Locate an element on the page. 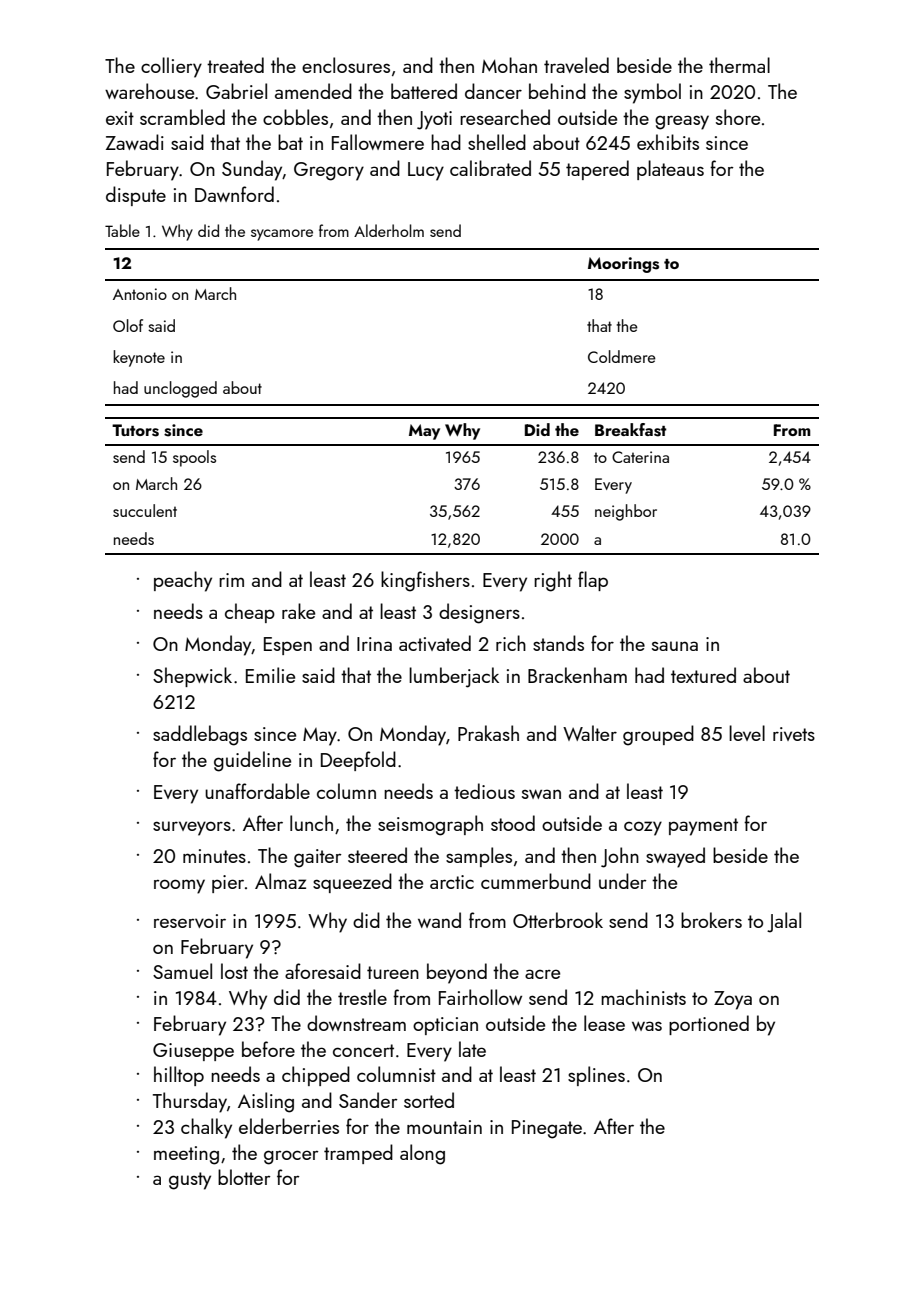 This document has height=1308, width=924. blotter is located at coordinates (244, 1177).
